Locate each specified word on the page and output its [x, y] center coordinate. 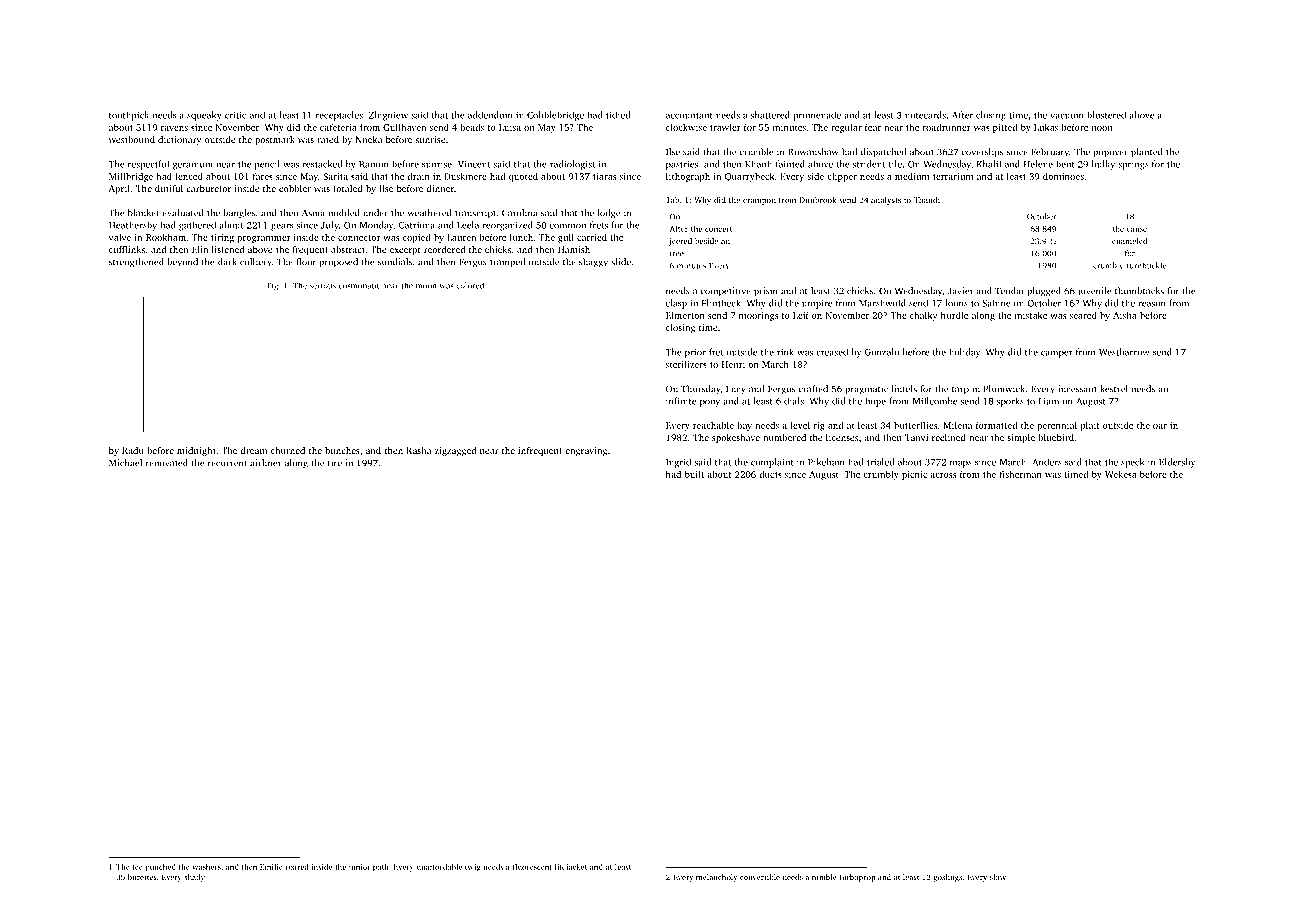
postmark [275, 140]
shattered [770, 115]
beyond [182, 263]
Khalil [989, 164]
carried [592, 237]
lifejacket [571, 868]
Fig [272, 286]
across [943, 475]
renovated [167, 463]
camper [1057, 354]
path [381, 868]
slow [998, 877]
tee [137, 867]
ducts [770, 474]
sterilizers [686, 364]
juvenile [1094, 292]
